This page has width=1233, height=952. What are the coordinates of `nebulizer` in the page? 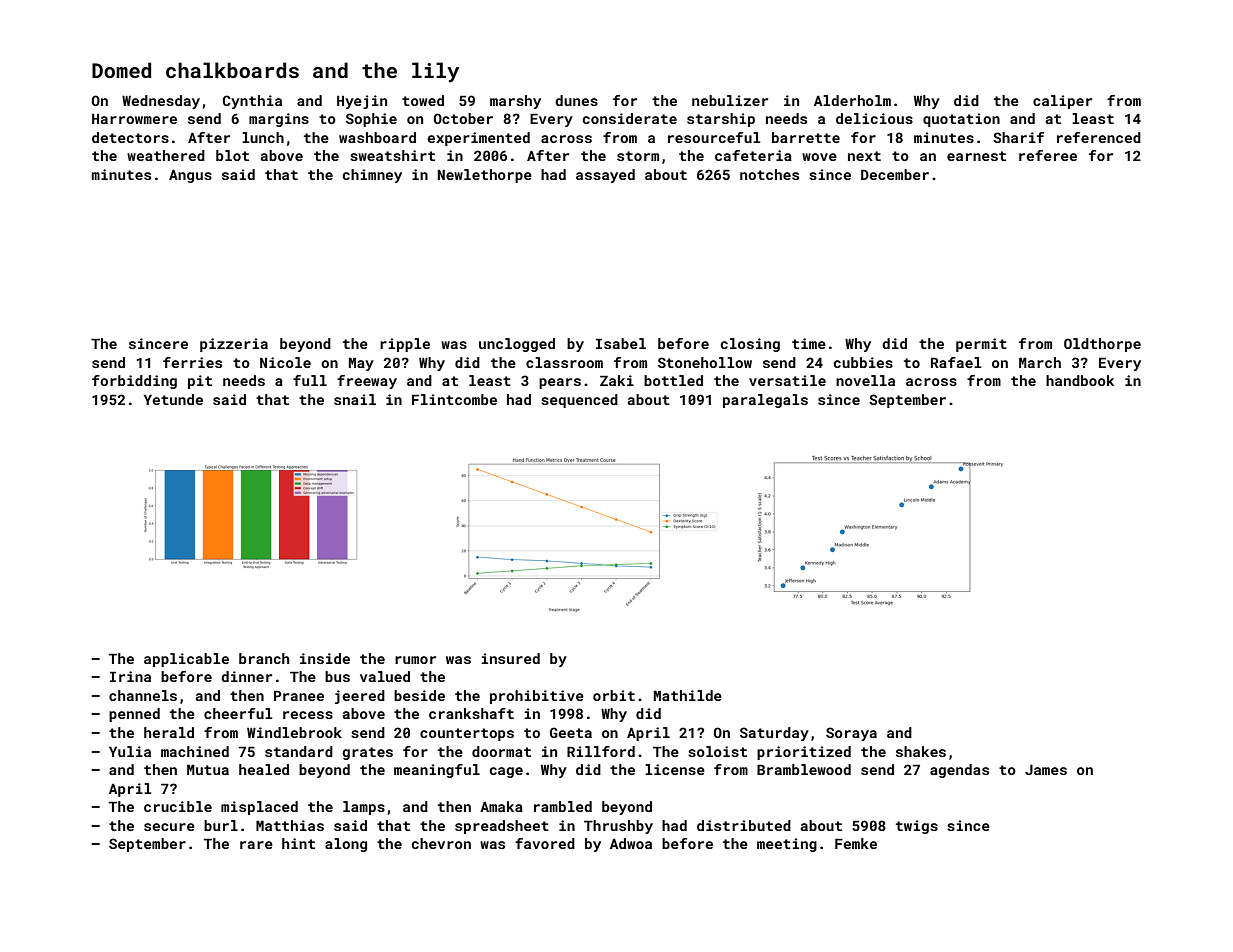 It's located at (730, 100).
